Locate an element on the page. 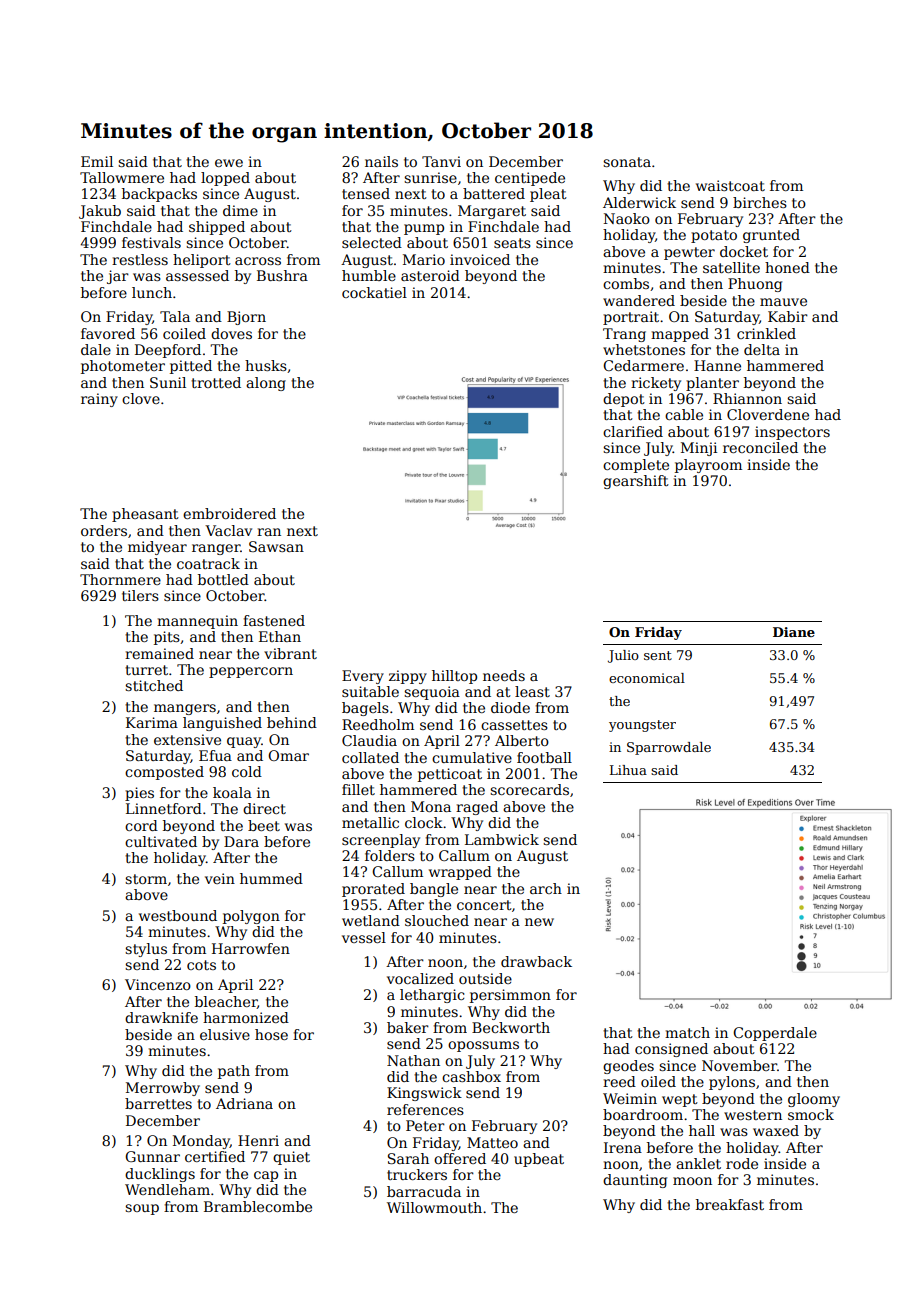 The width and height of the document is (924, 1308). whetstones is located at coordinates (644, 349).
